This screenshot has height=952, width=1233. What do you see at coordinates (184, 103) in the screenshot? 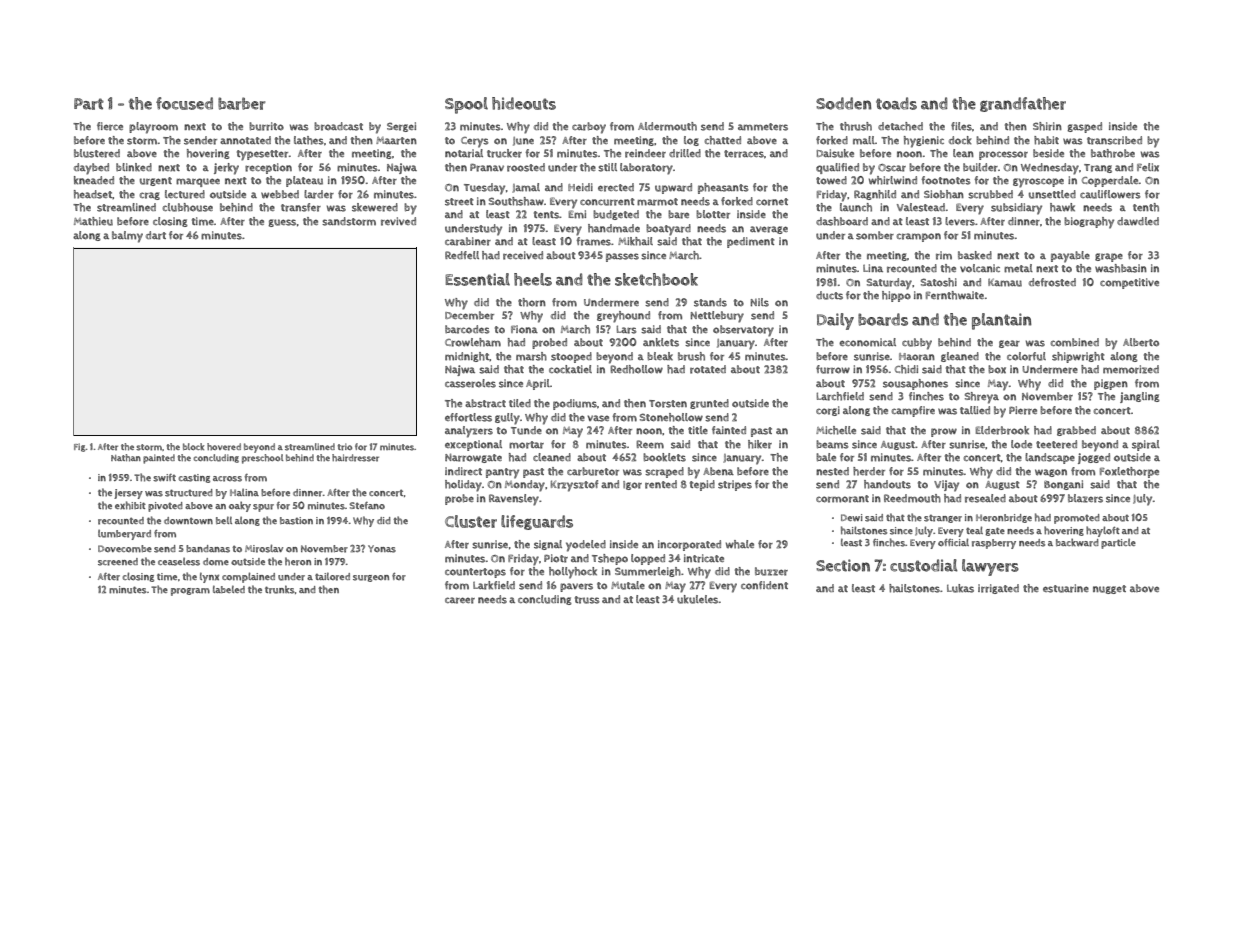
I see `focused` at bounding box center [184, 103].
